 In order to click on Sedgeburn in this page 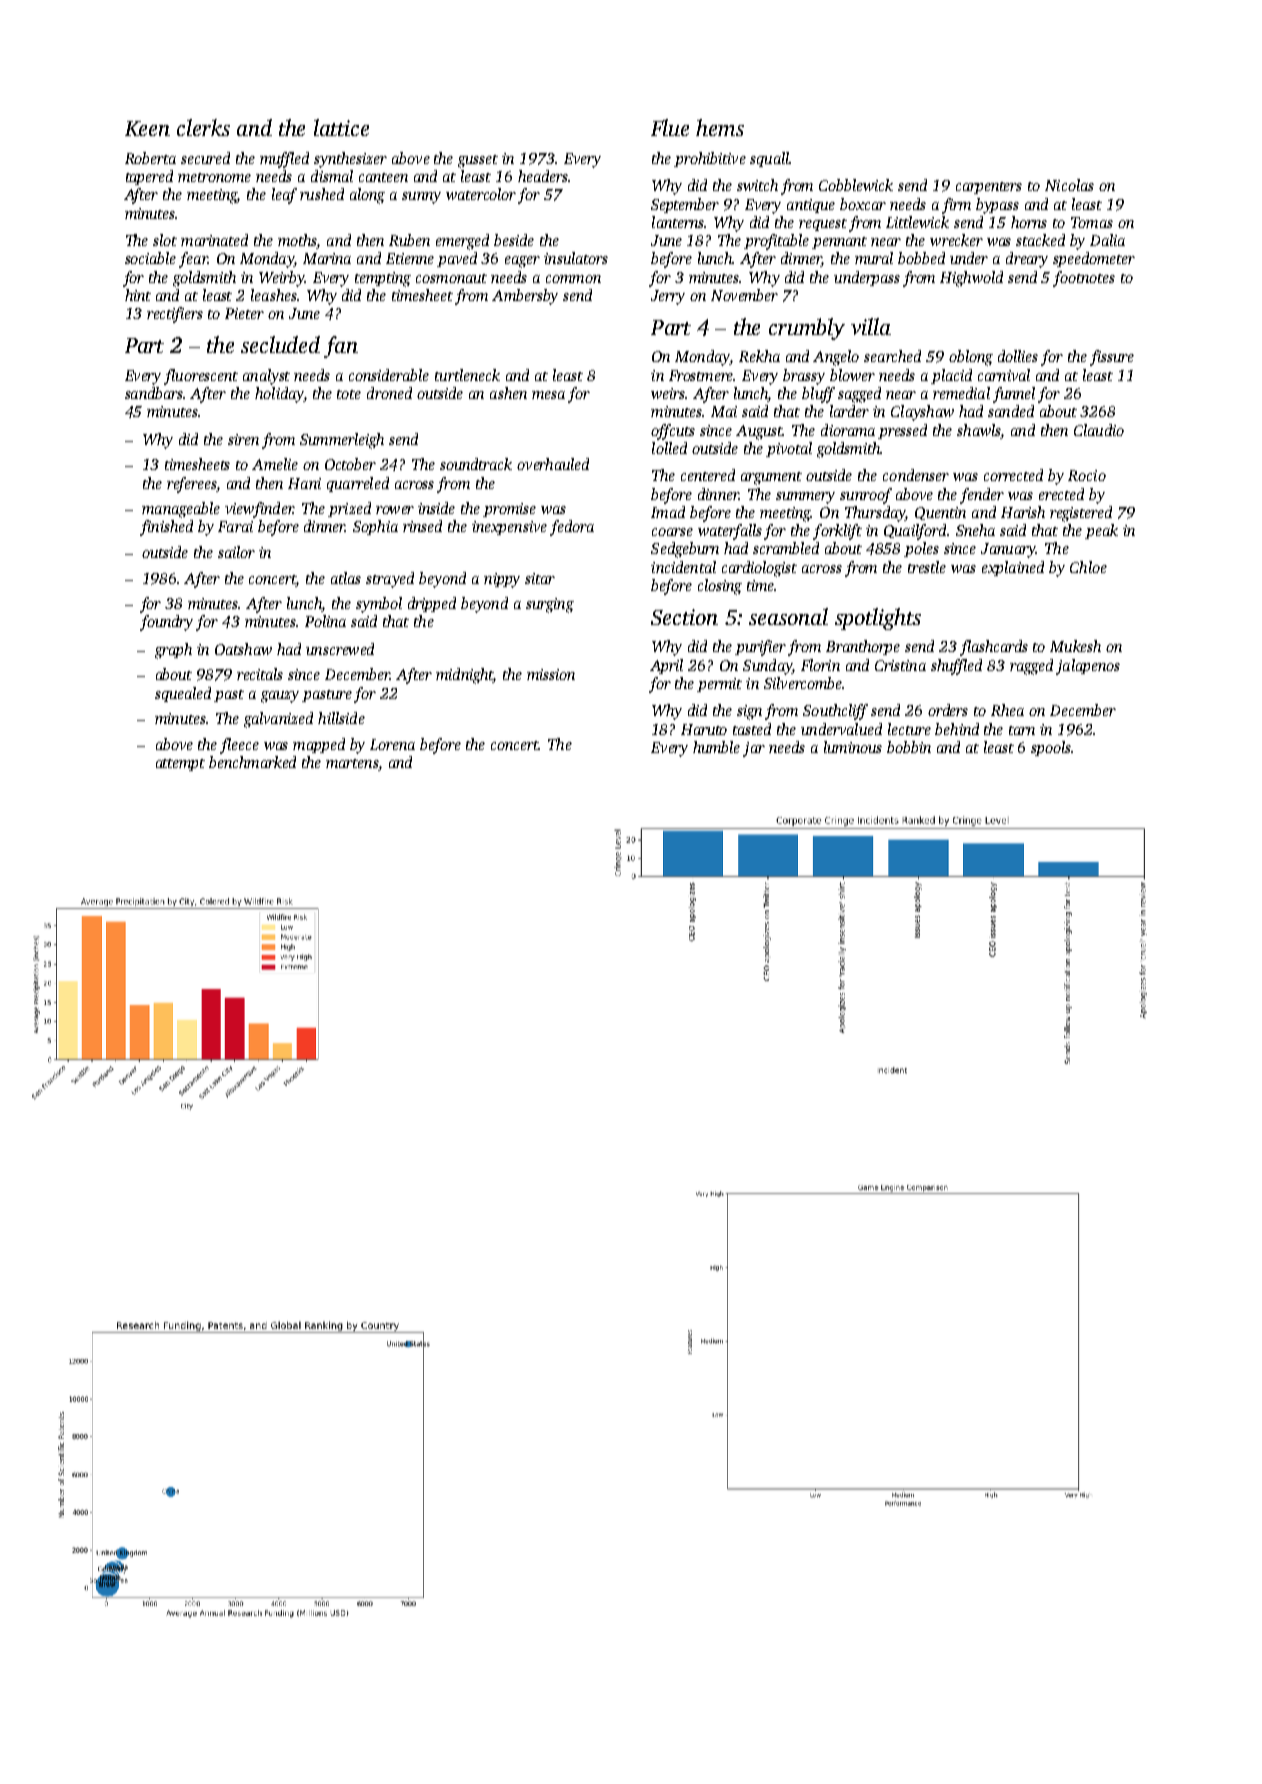, I will do `click(685, 550)`.
